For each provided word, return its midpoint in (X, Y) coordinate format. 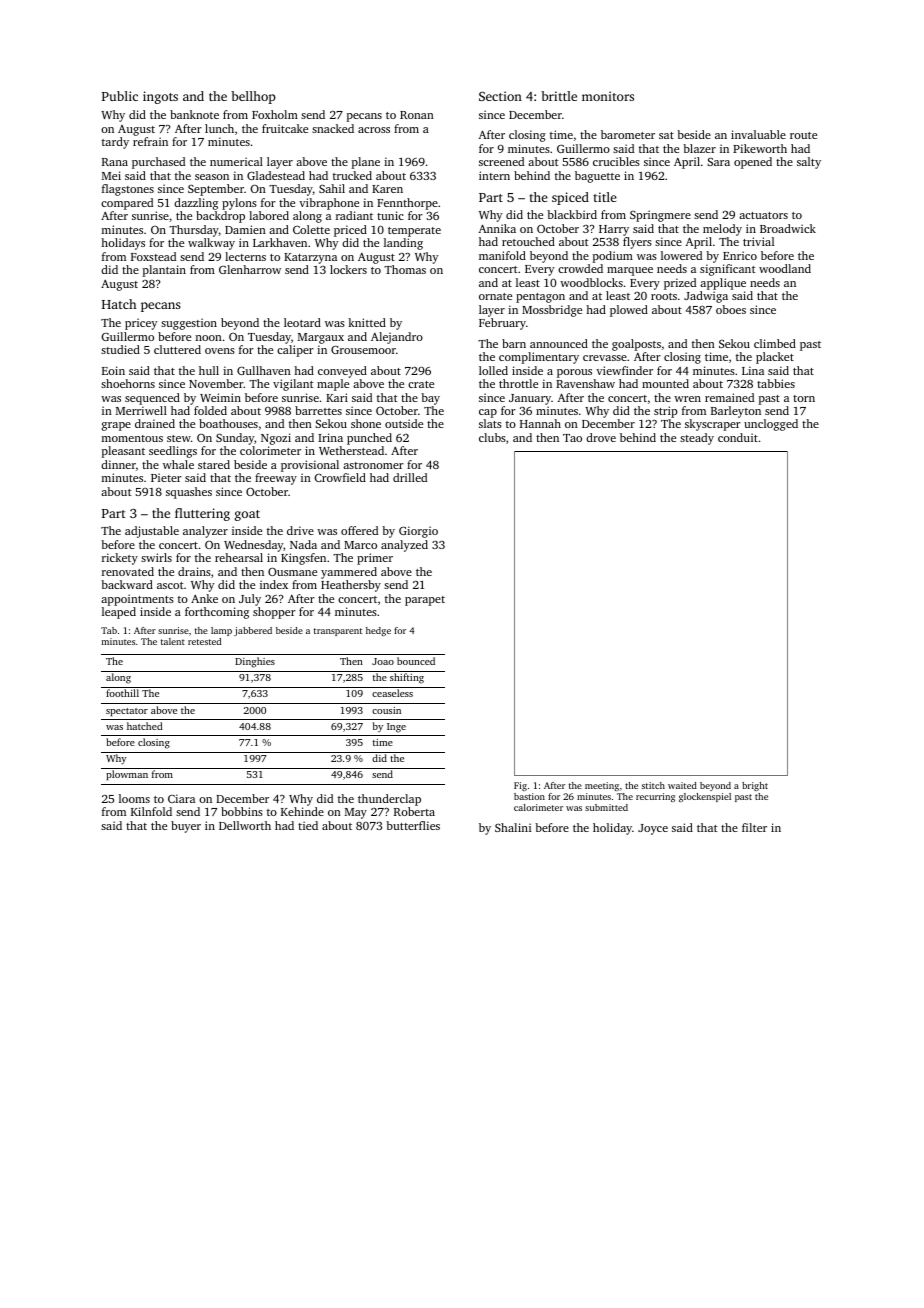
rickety (120, 559)
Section (500, 96)
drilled (410, 477)
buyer (186, 827)
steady (697, 439)
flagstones (128, 190)
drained (155, 423)
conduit (738, 437)
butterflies (413, 825)
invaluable (758, 134)
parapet (425, 601)
